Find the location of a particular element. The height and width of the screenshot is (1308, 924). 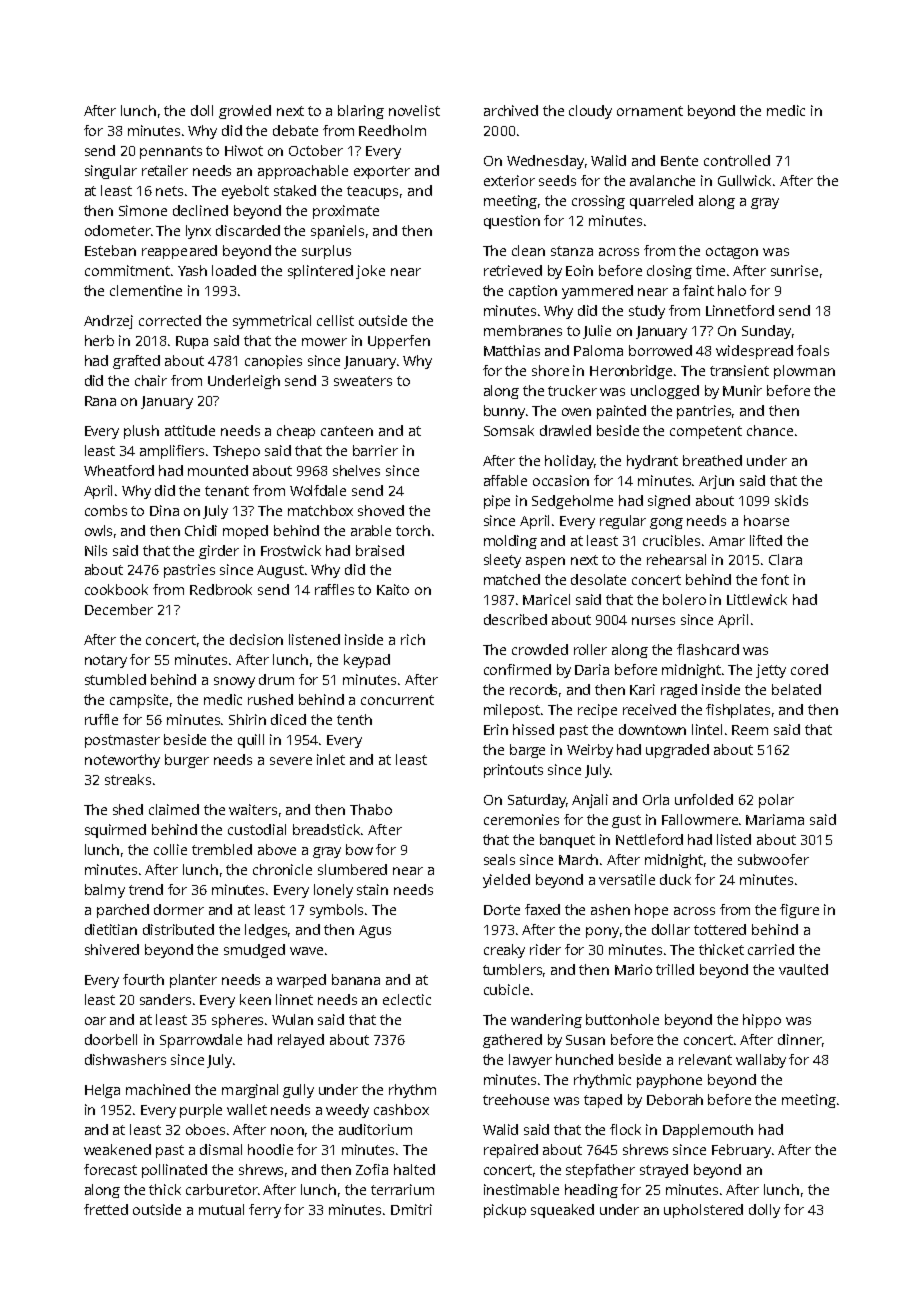

bunny is located at coordinates (504, 412).
